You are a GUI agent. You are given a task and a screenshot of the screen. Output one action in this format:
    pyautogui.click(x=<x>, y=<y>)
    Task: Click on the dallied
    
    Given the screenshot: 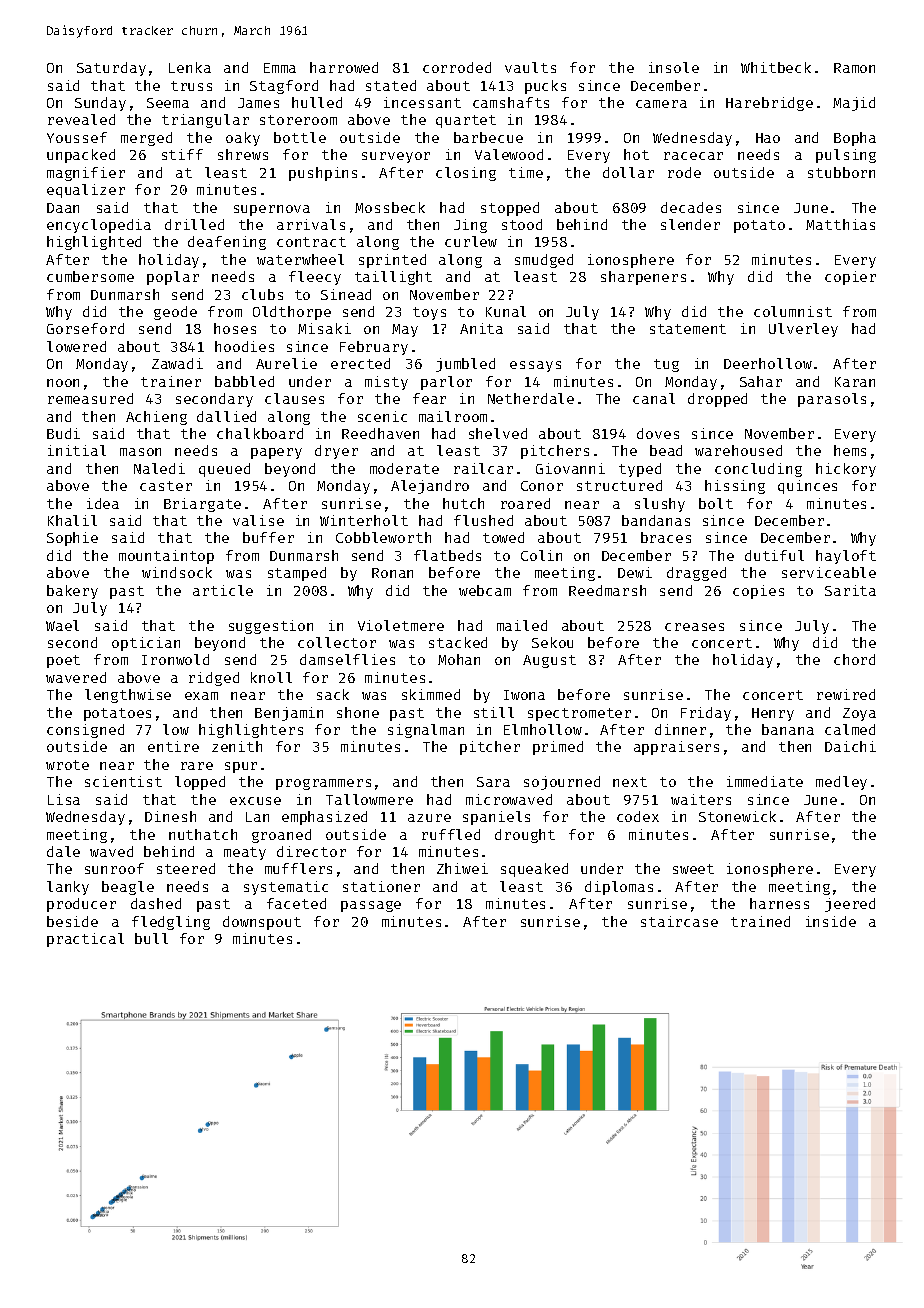 What is the action you would take?
    pyautogui.click(x=226, y=416)
